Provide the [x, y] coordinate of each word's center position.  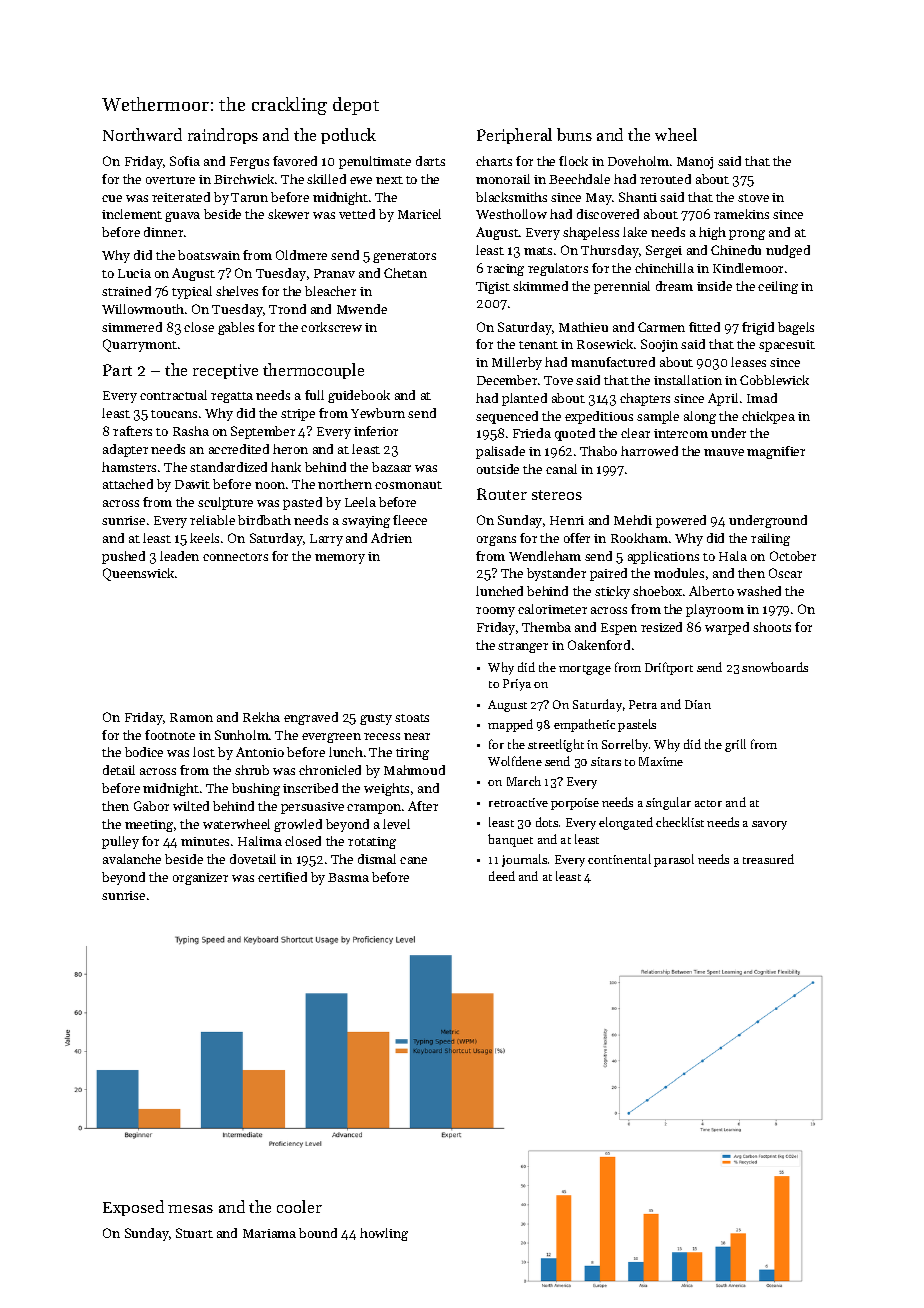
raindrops [223, 136]
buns [574, 134]
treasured [768, 859]
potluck [348, 136]
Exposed [133, 1208]
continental [619, 859]
